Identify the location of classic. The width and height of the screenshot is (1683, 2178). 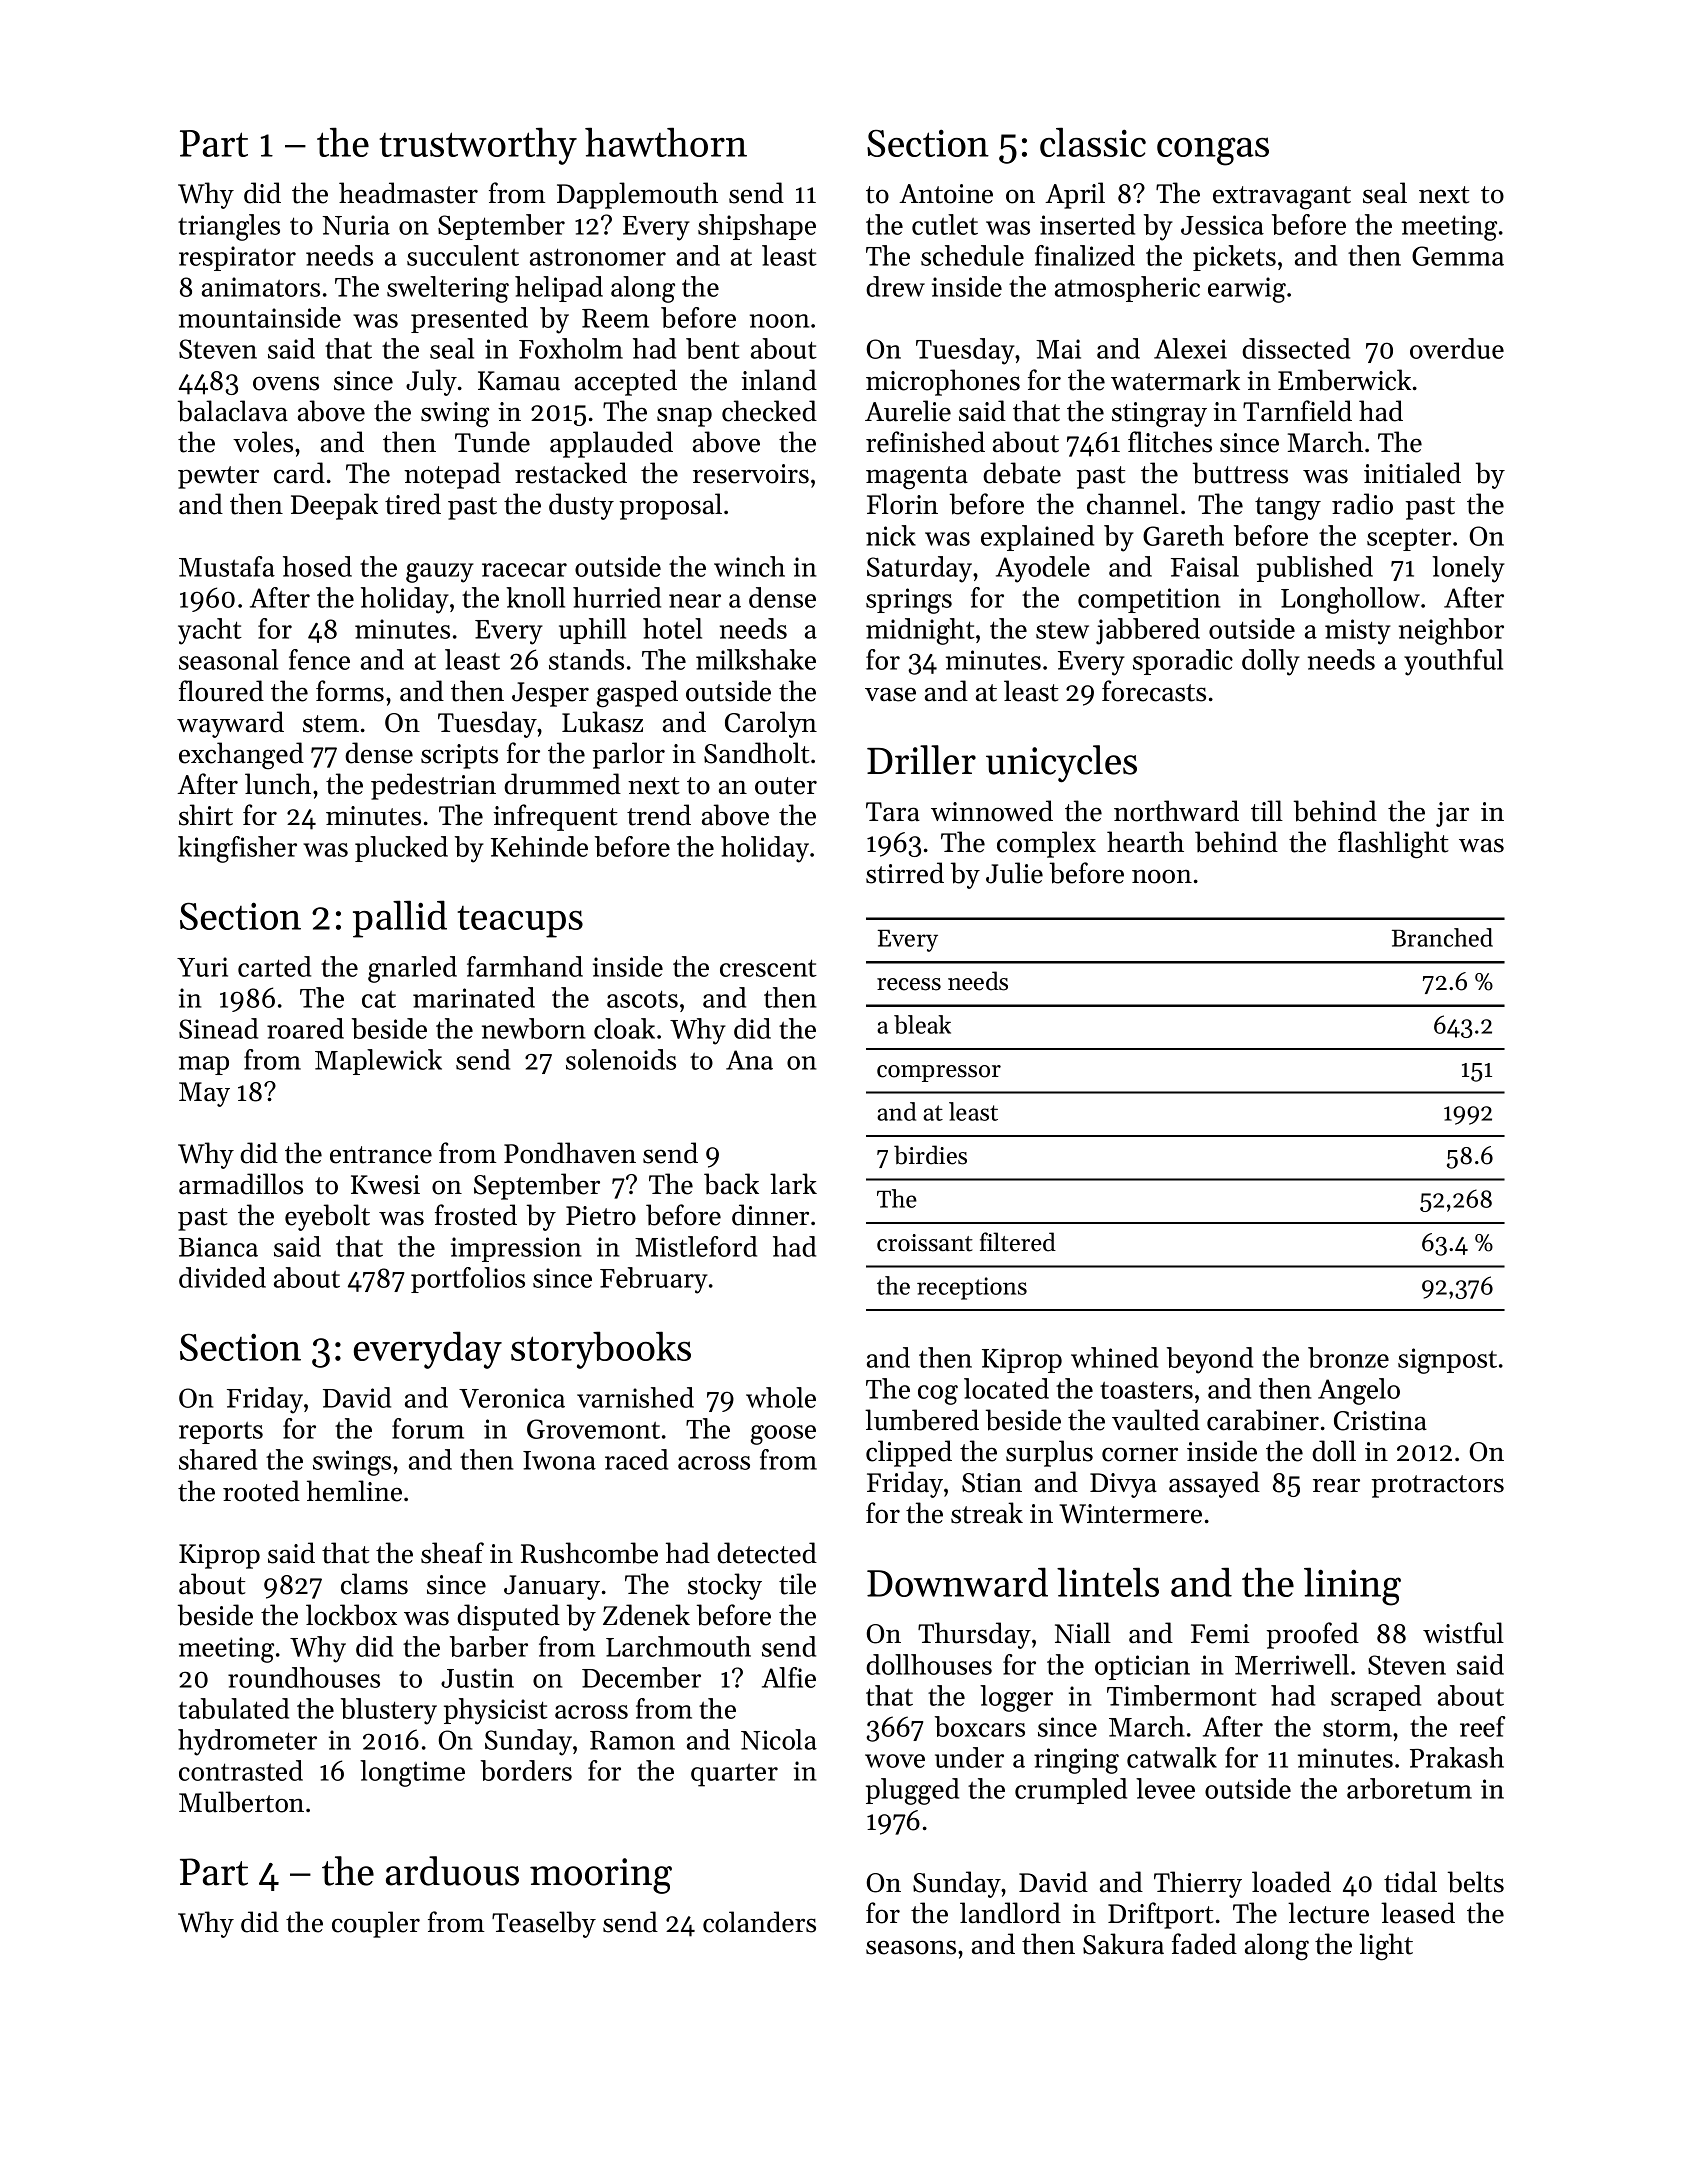
(1093, 142).
